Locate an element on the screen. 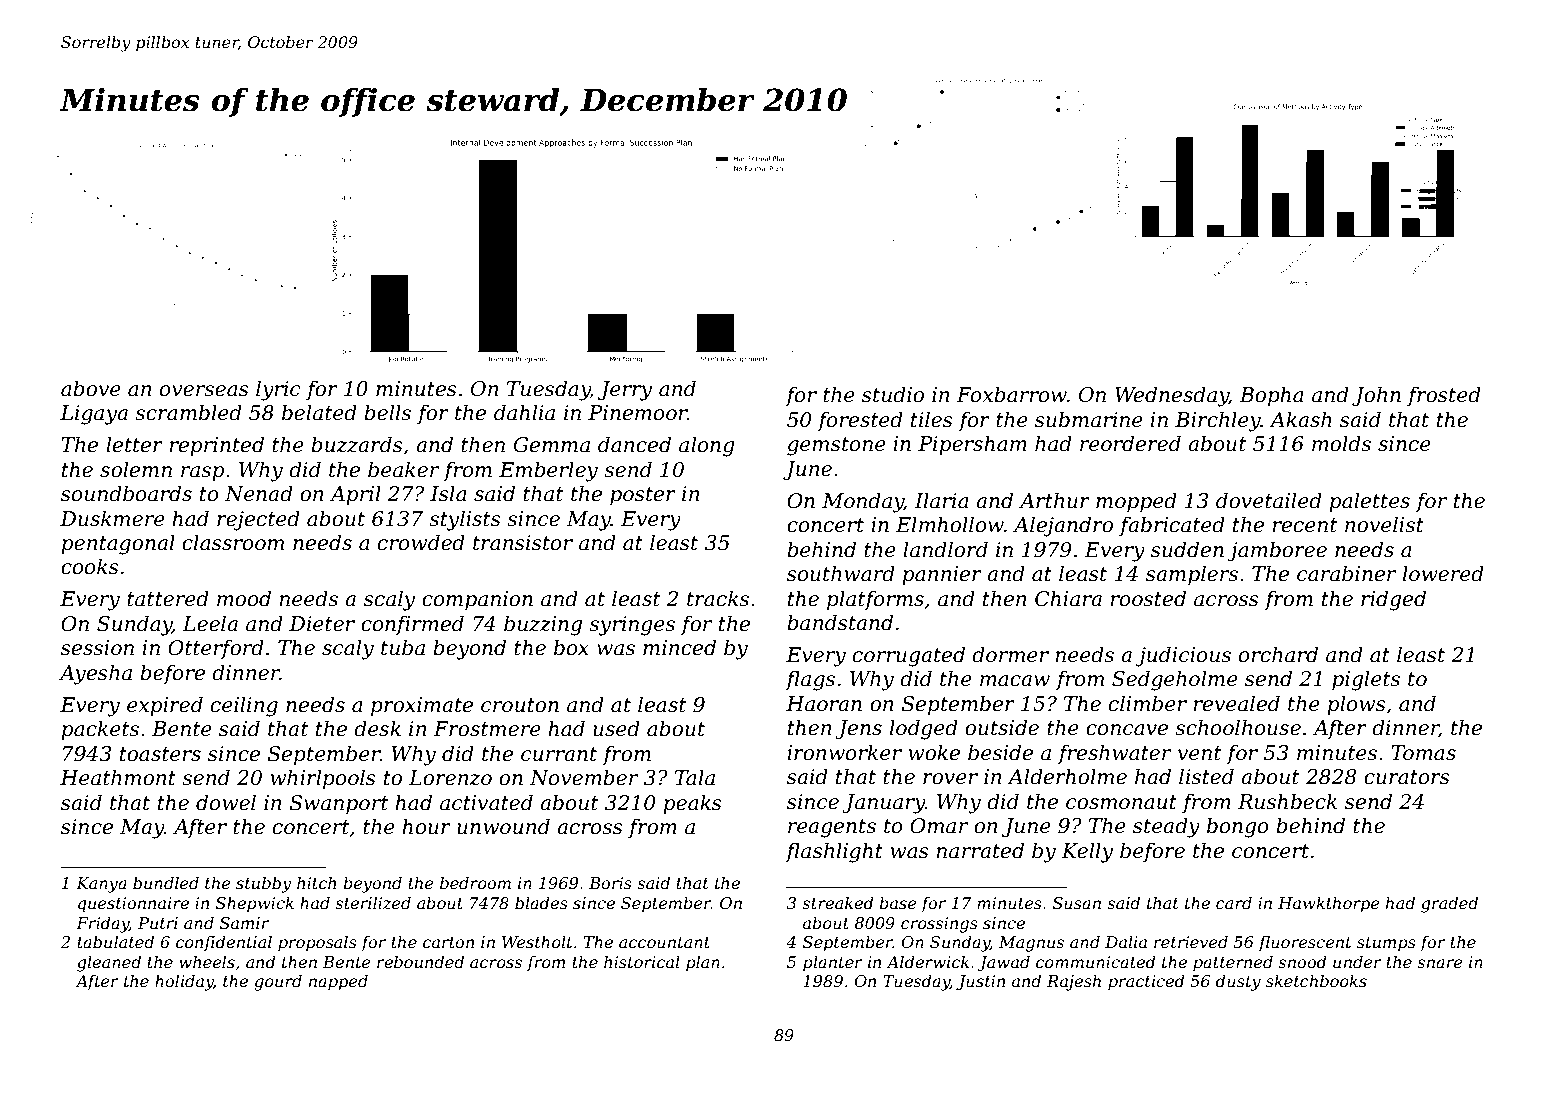 The height and width of the screenshot is (1095, 1548). landlord is located at coordinates (945, 549).
